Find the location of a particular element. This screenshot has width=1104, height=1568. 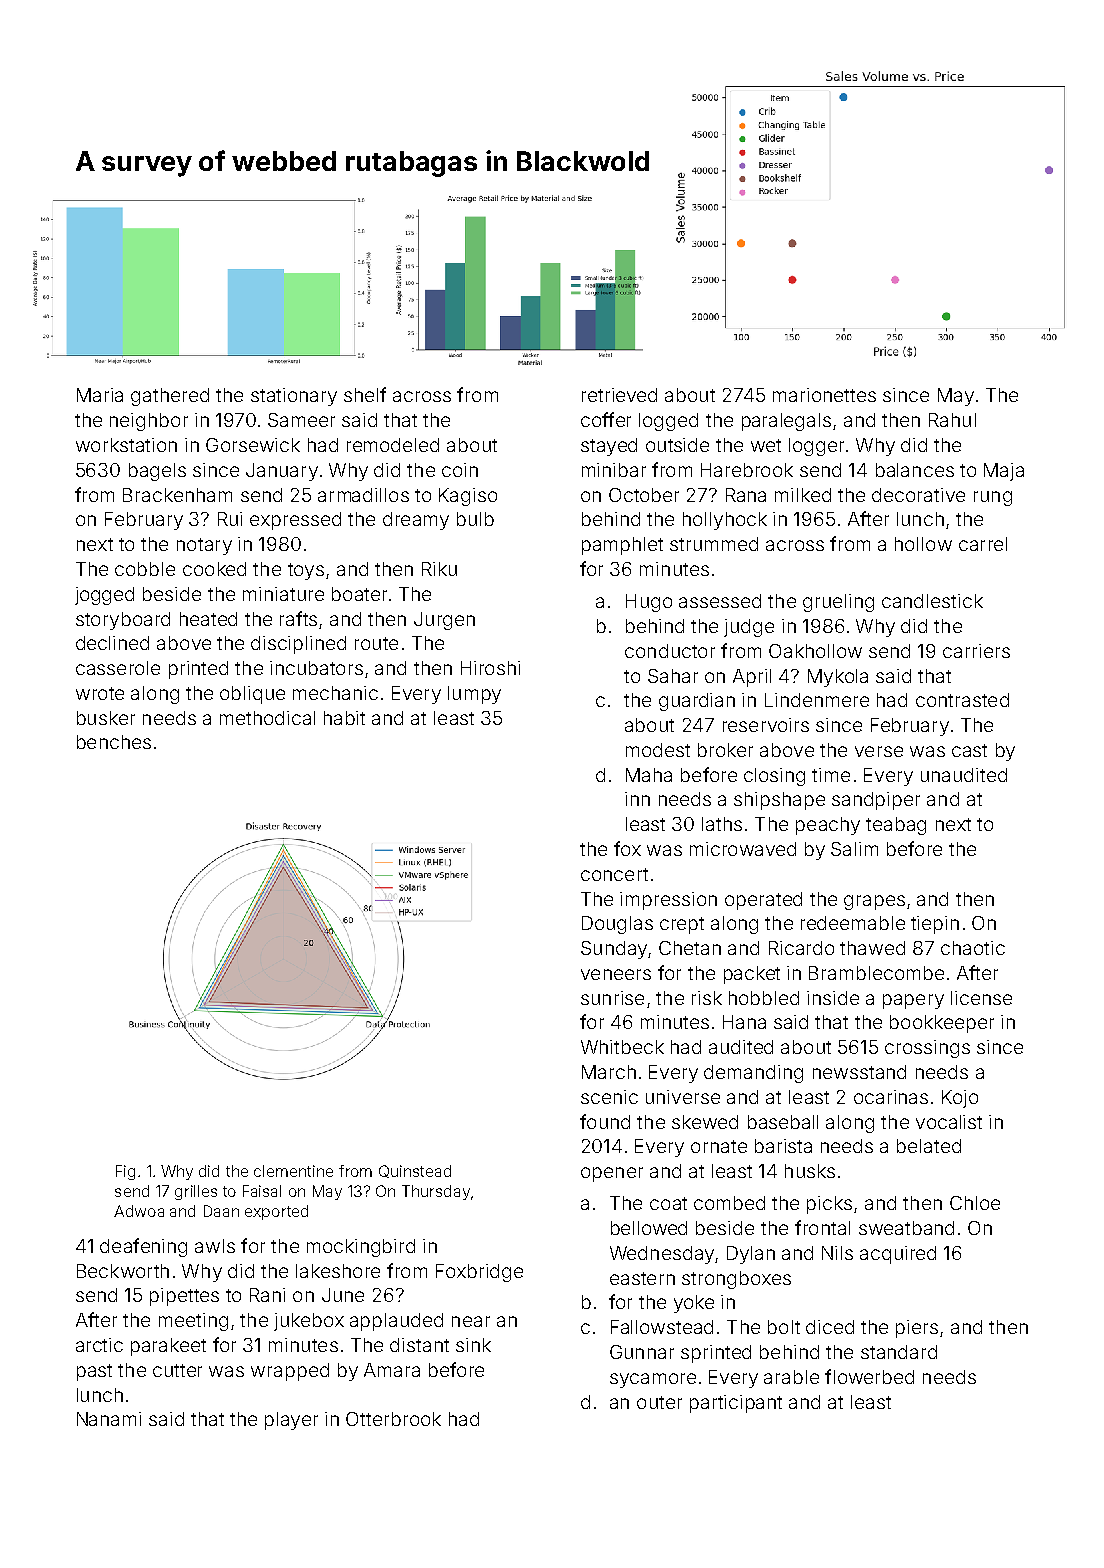

player is located at coordinates (291, 1421).
